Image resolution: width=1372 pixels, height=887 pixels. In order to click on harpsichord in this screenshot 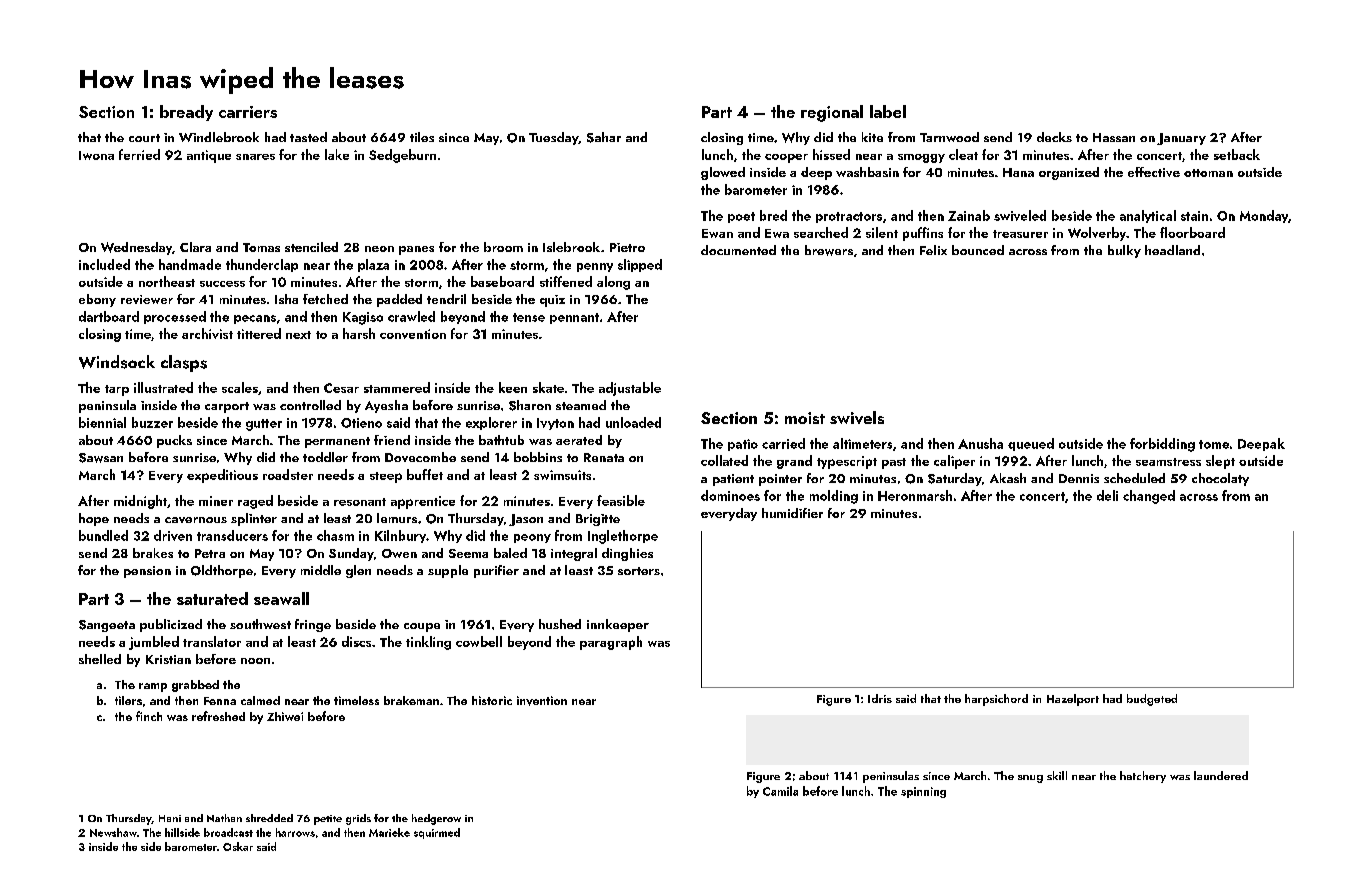, I will do `click(996, 700)`.
